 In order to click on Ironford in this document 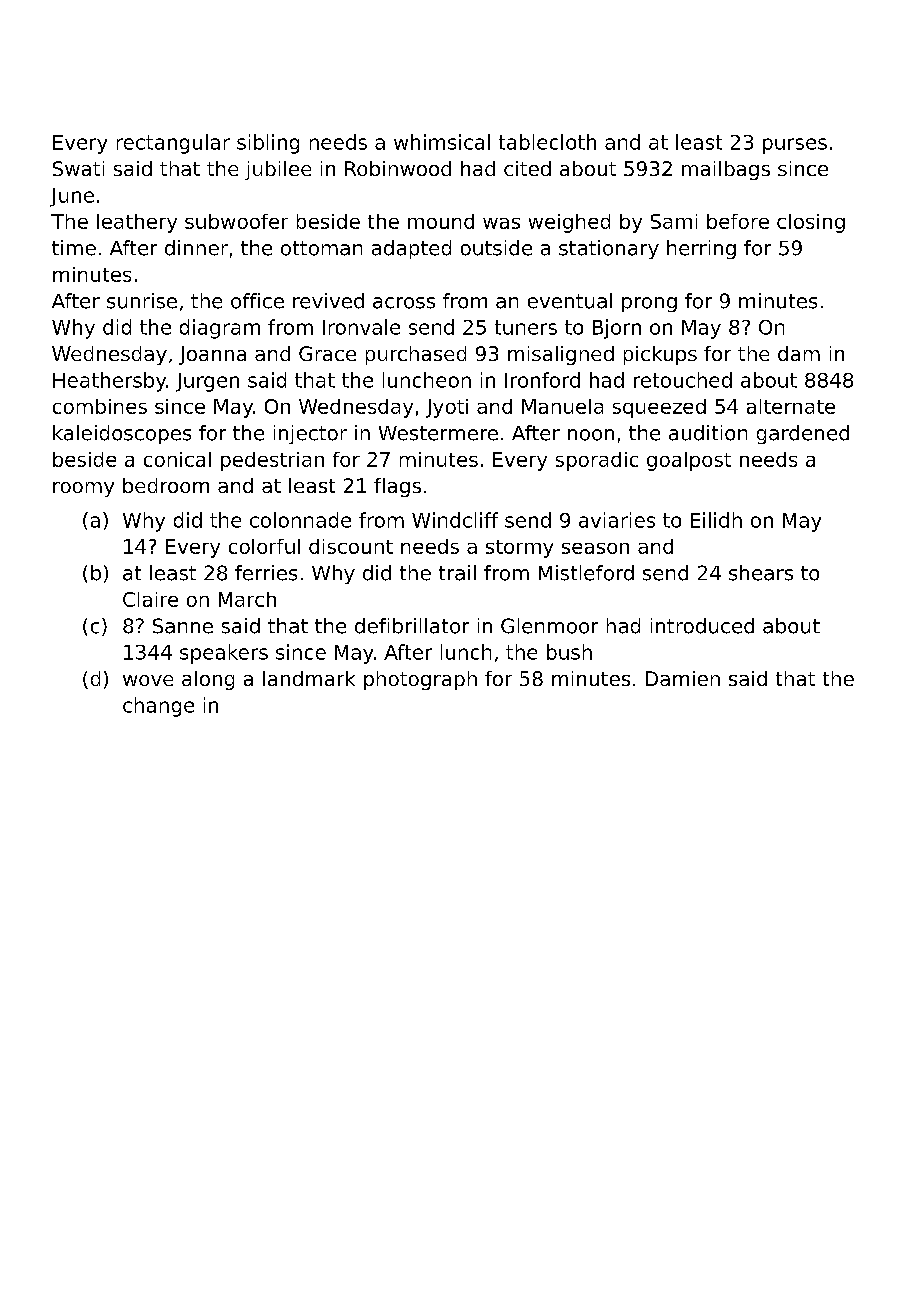, I will do `click(542, 380)`.
